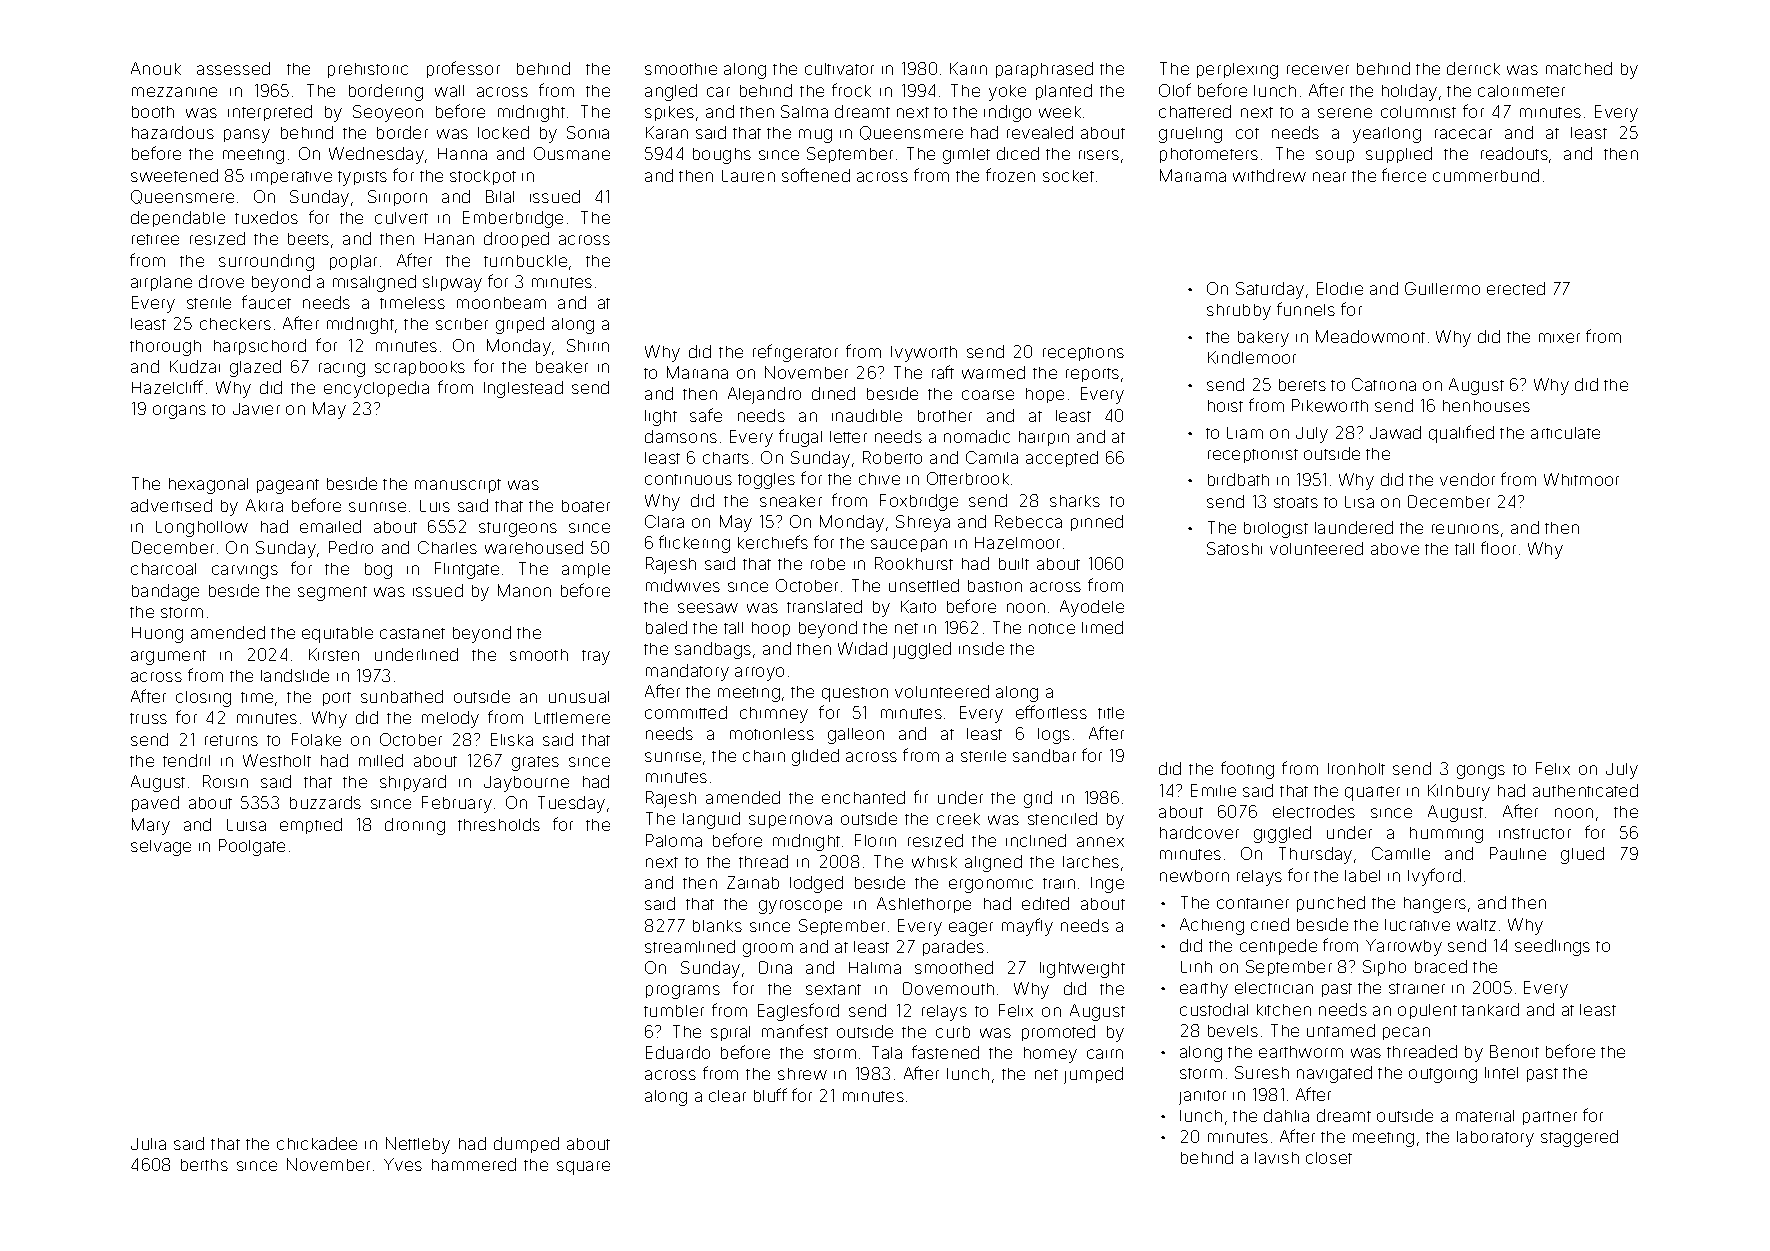 The image size is (1770, 1251). Describe the element at coordinates (1516, 288) in the image. I see `erected` at that location.
